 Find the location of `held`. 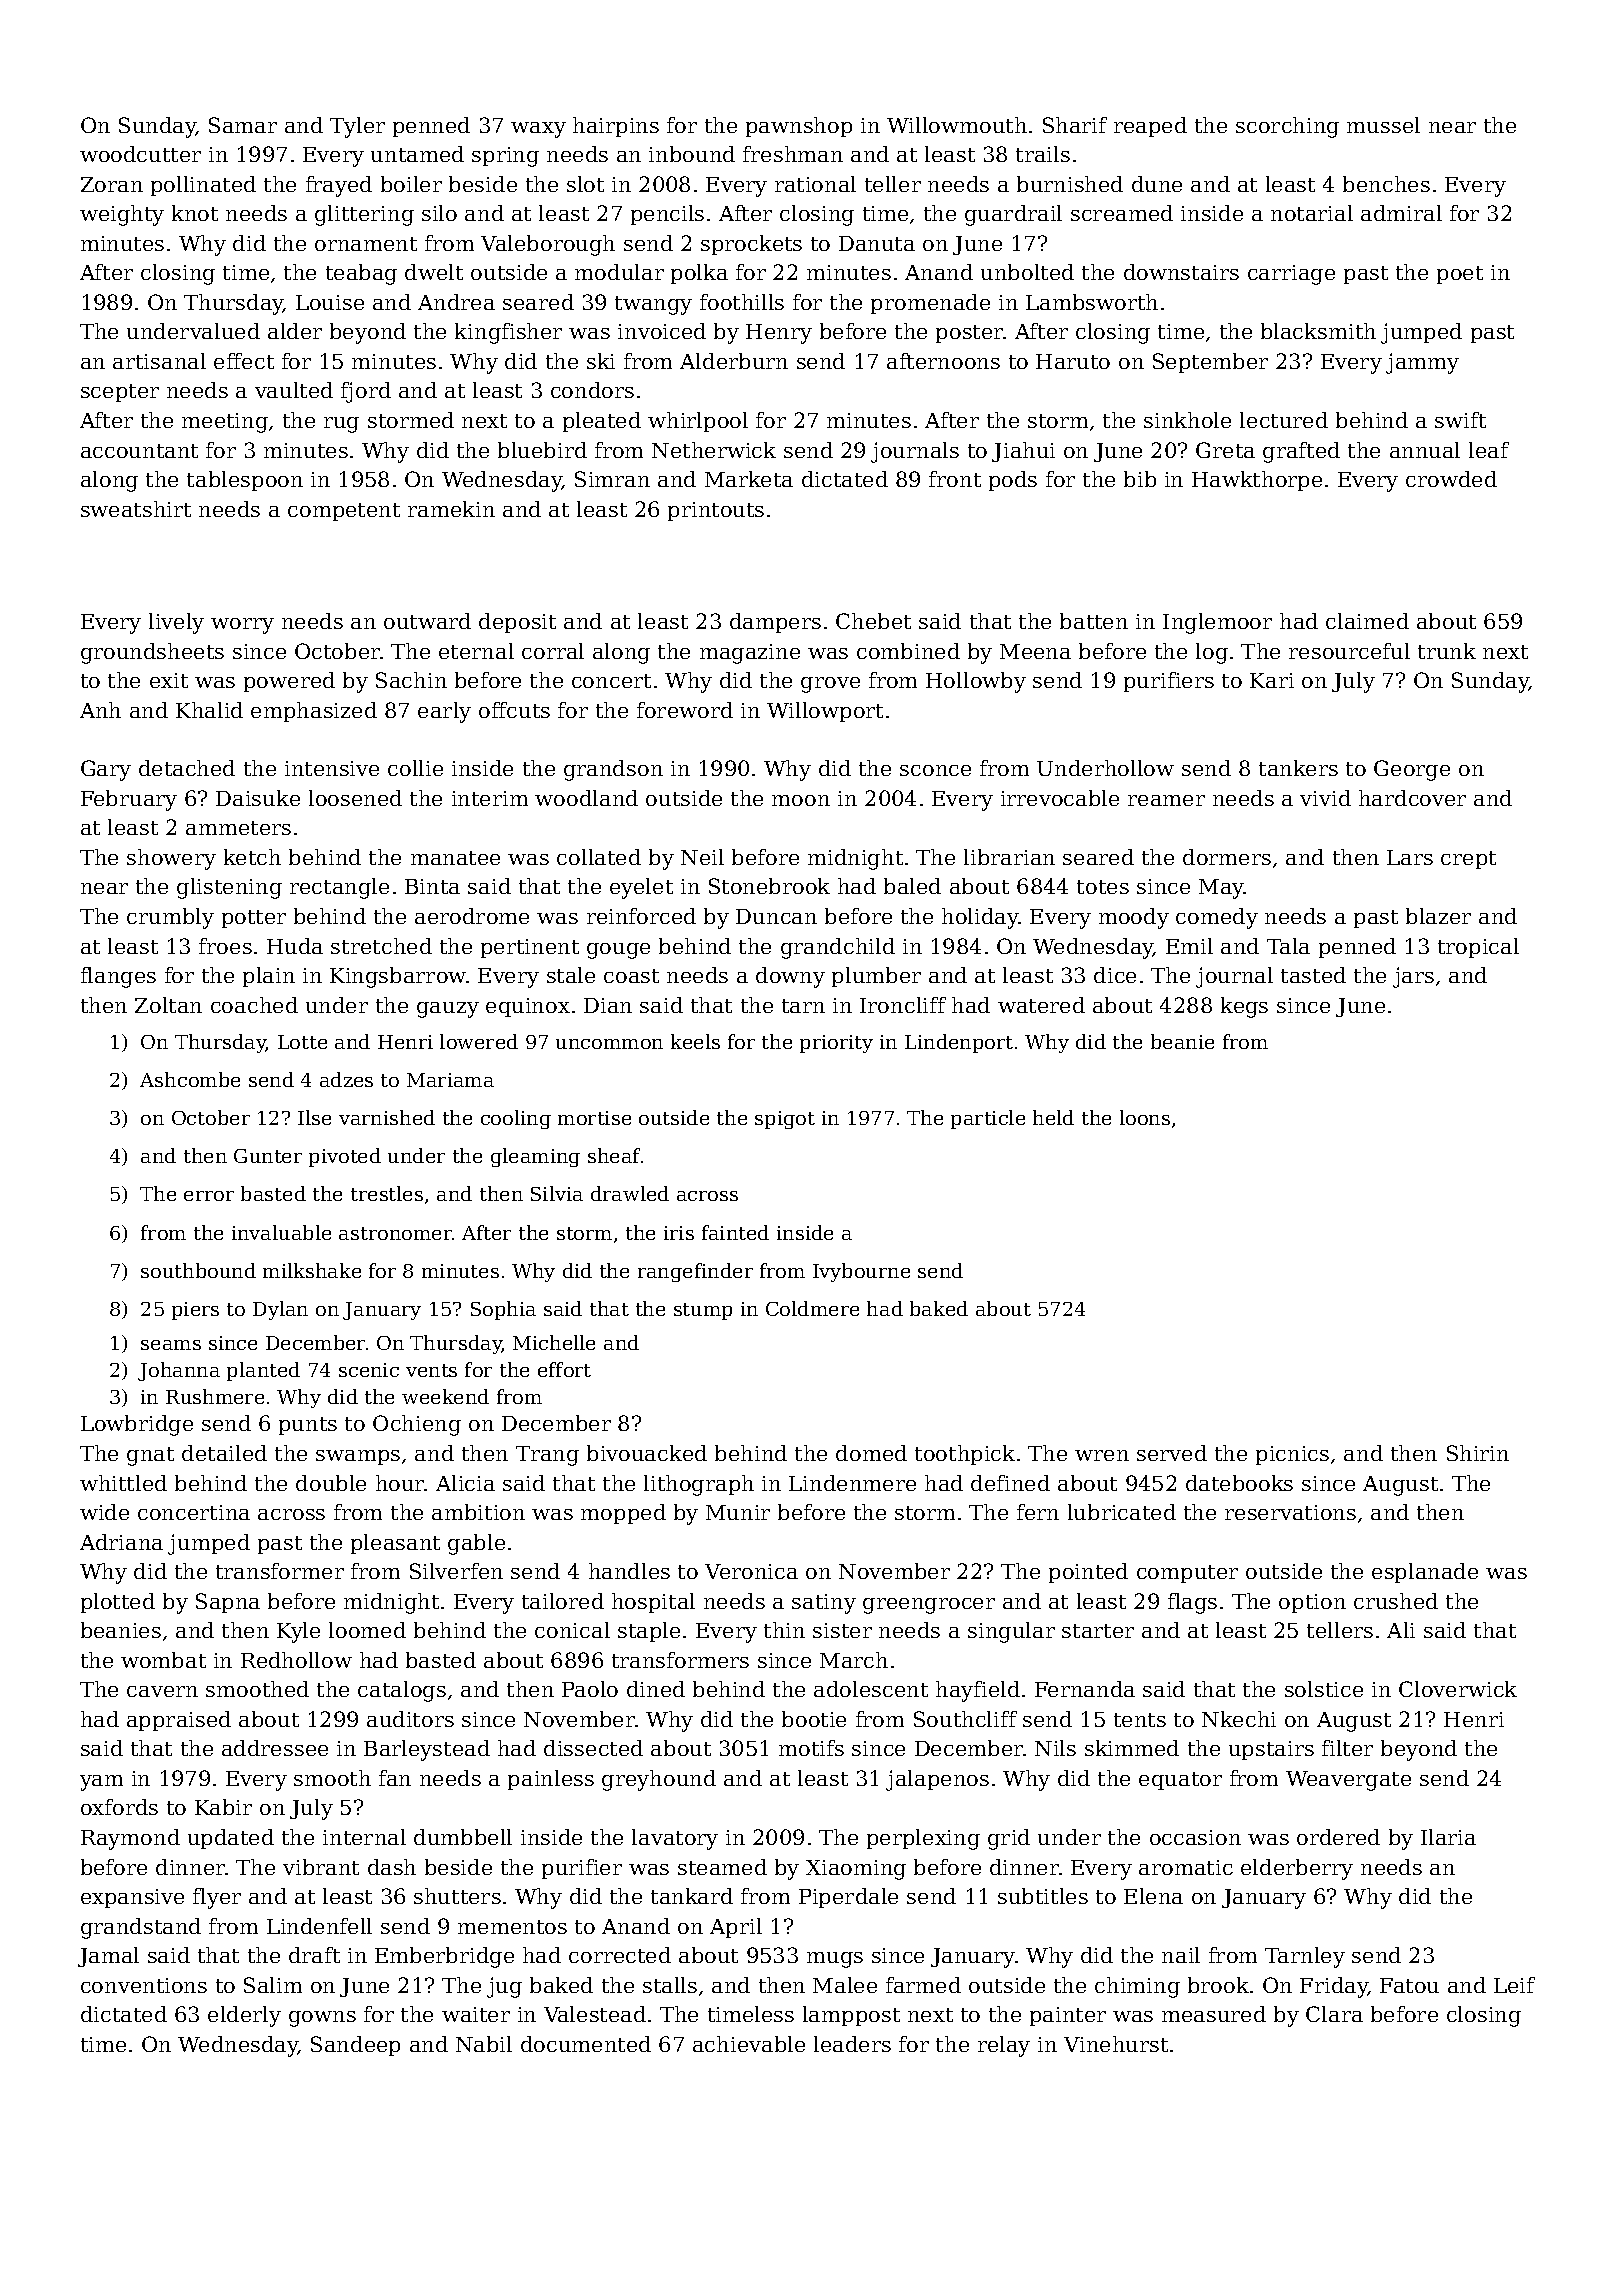

held is located at coordinates (1053, 1117).
